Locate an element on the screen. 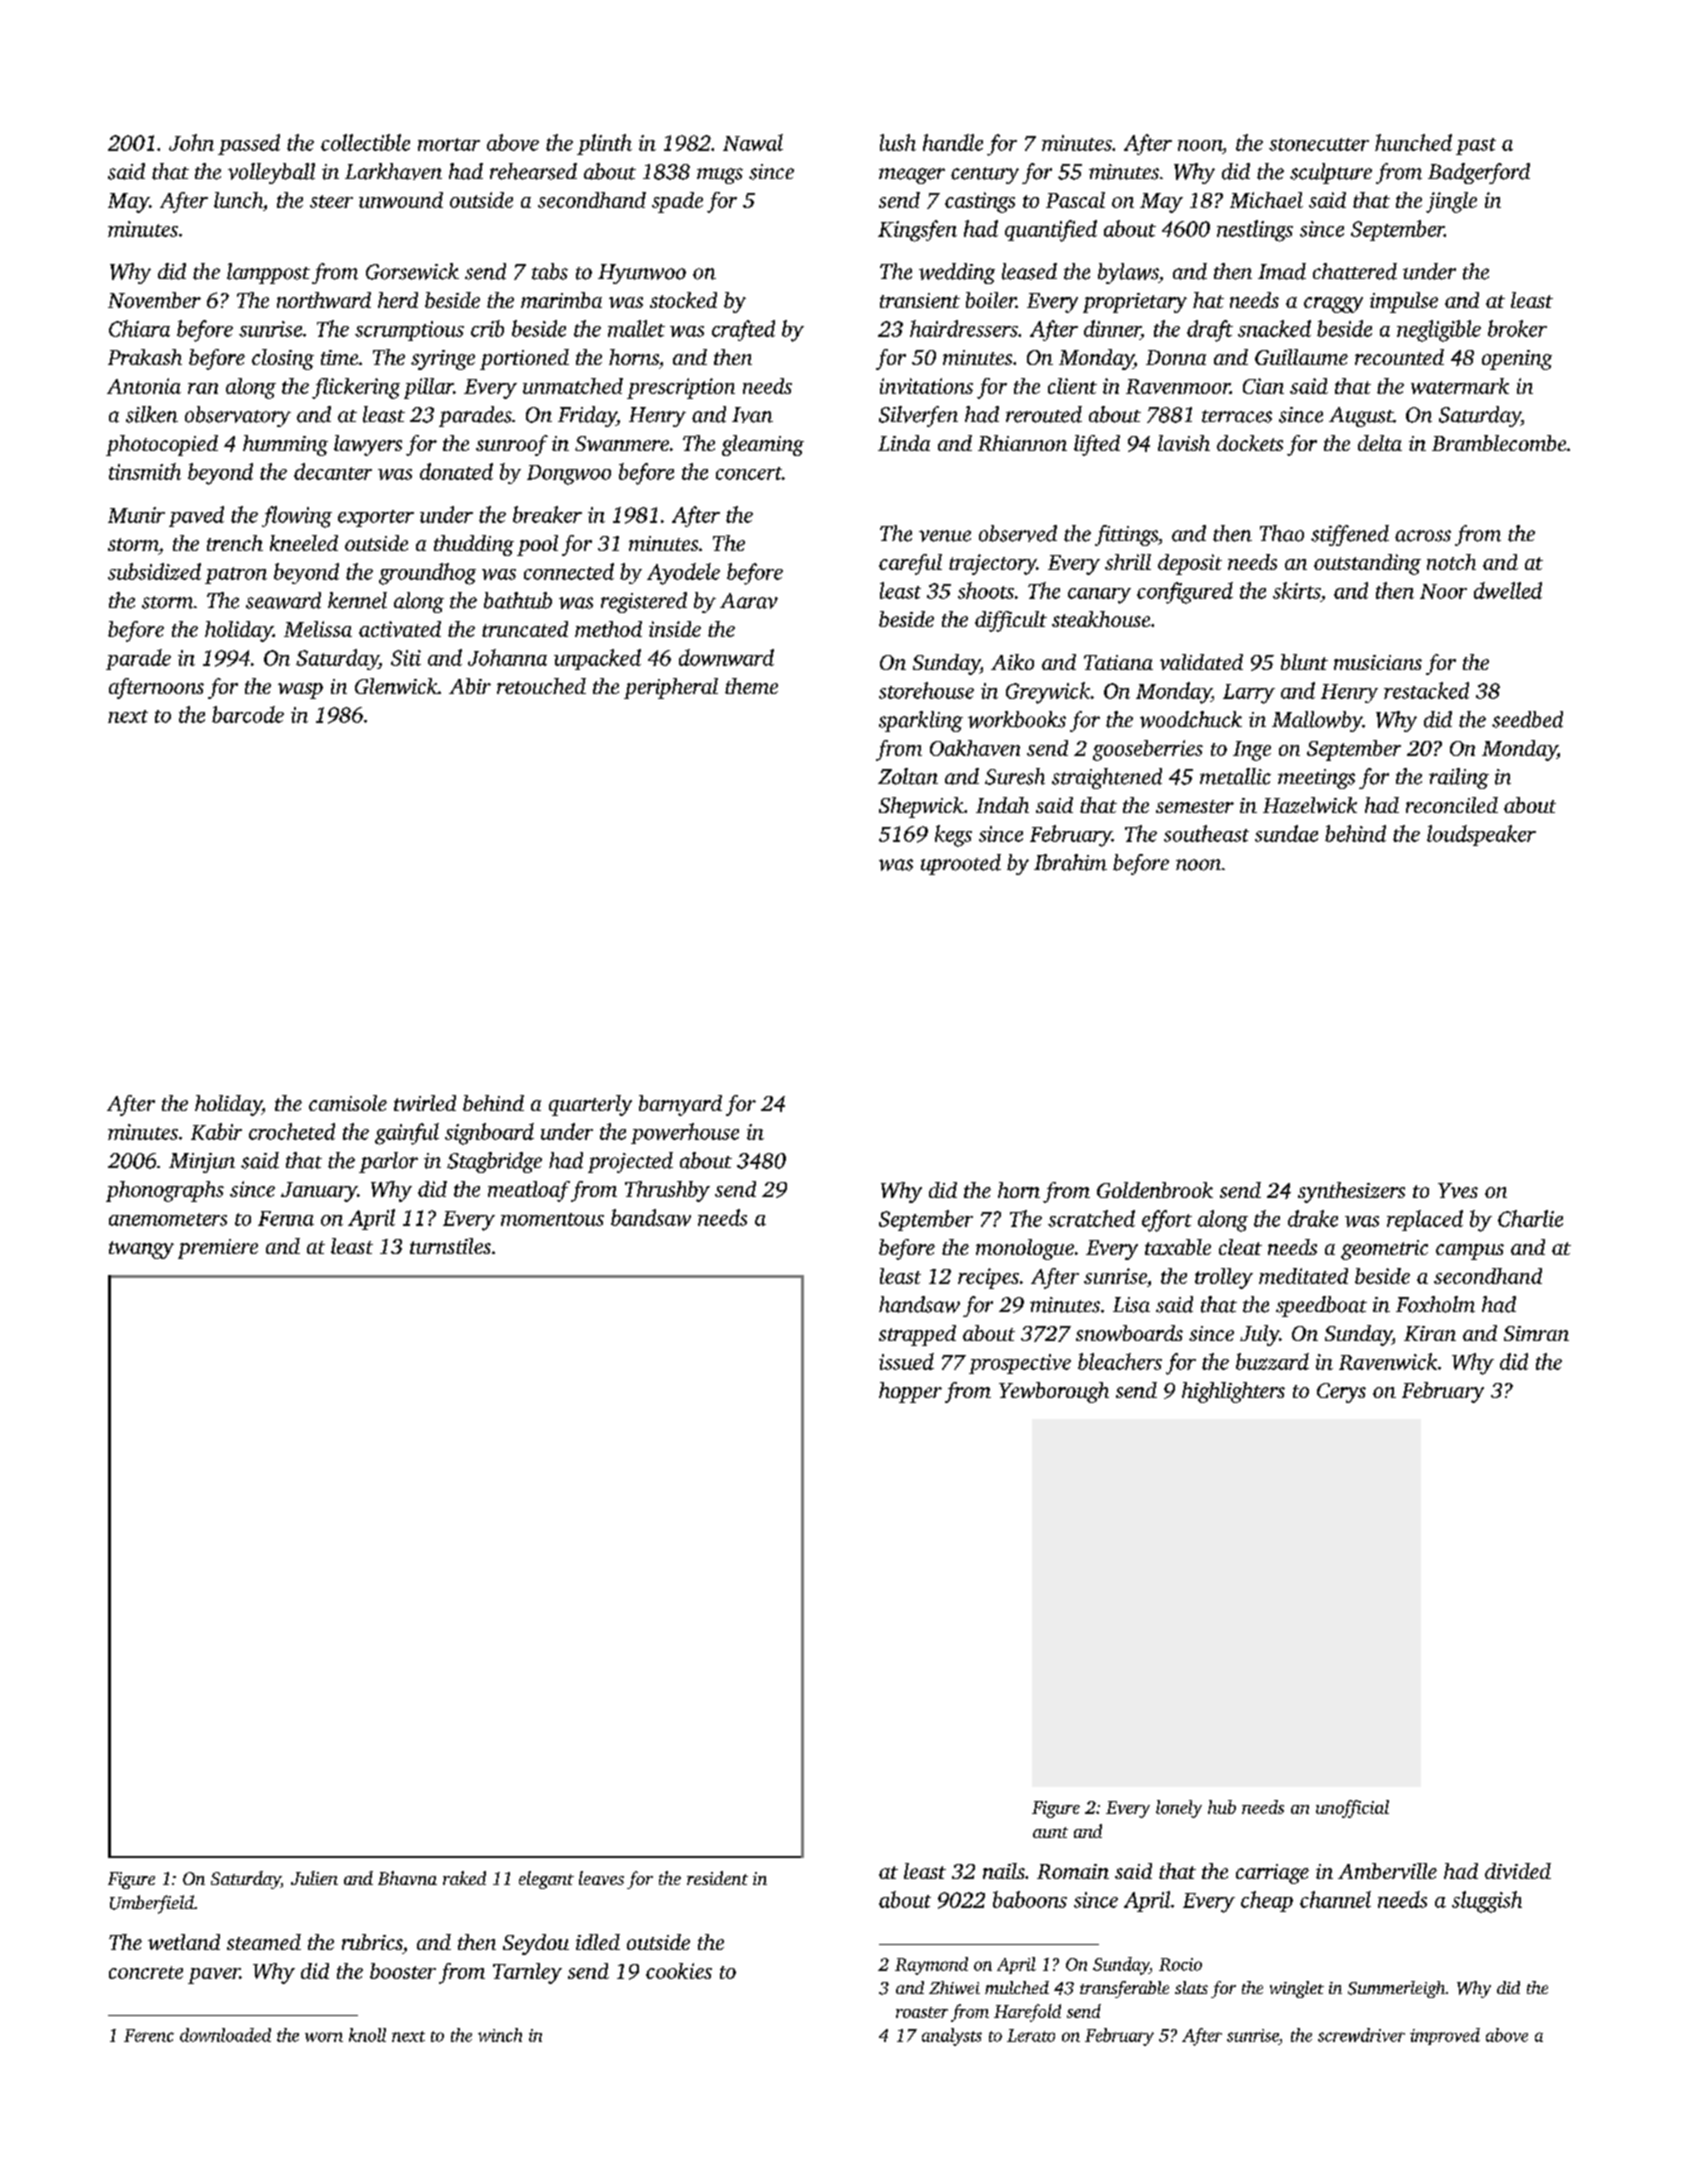 Image resolution: width=1683 pixels, height=2178 pixels. Lerato is located at coordinates (1031, 2035).
